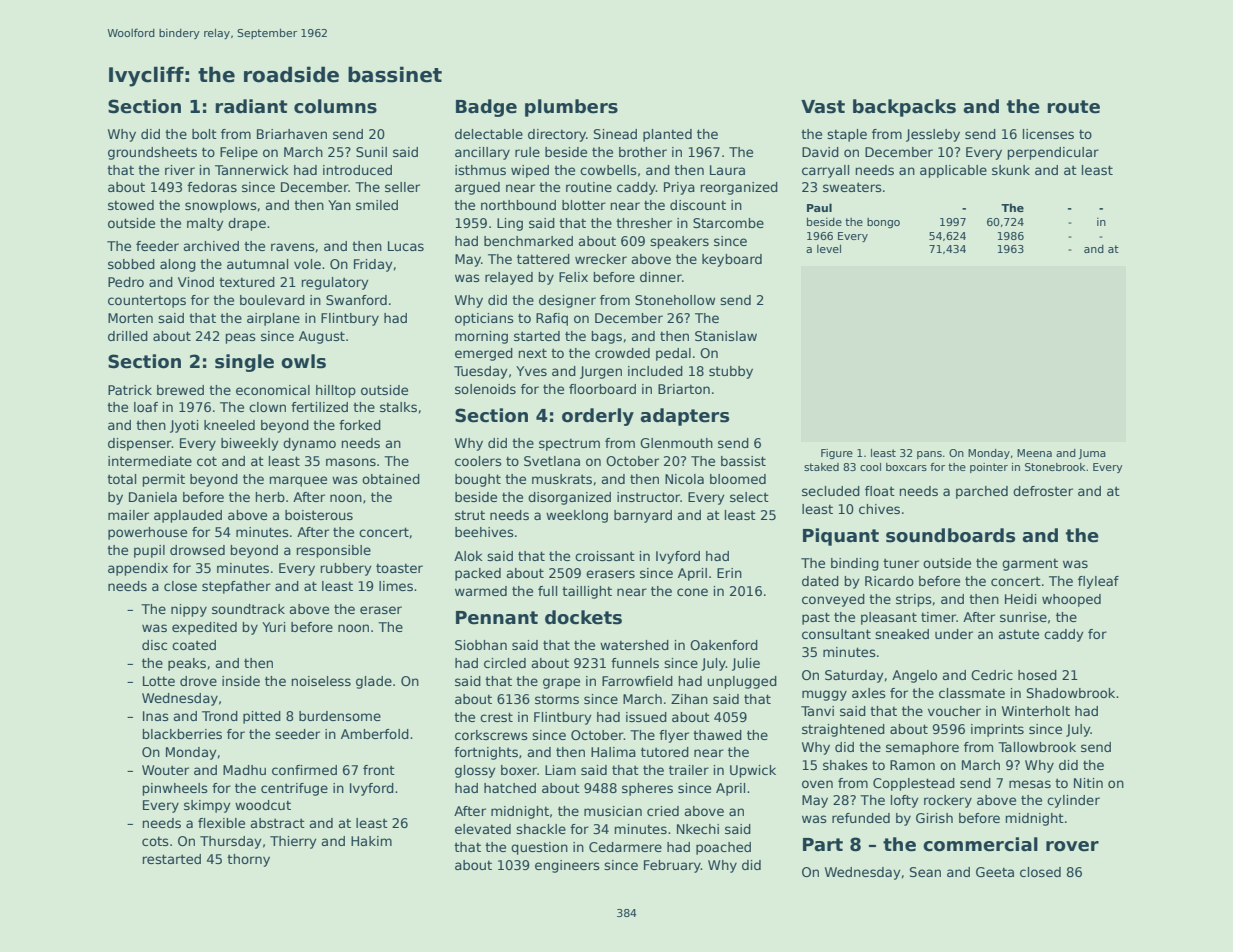 This image has height=952, width=1233. I want to click on bought, so click(478, 480).
